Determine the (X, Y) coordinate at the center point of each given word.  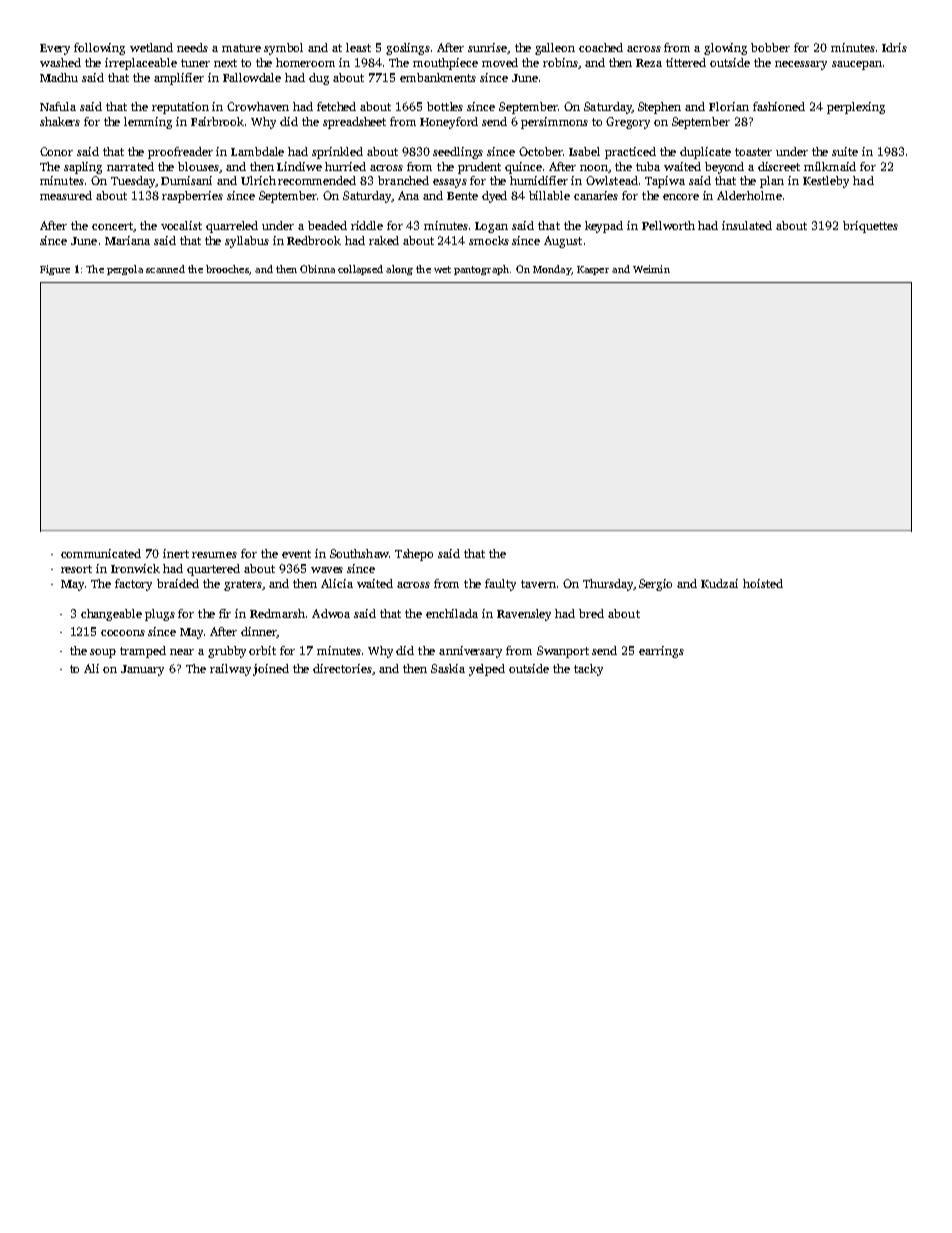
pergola (125, 270)
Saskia (448, 668)
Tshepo (414, 555)
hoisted (763, 583)
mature (241, 48)
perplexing (856, 108)
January (142, 670)
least (358, 47)
